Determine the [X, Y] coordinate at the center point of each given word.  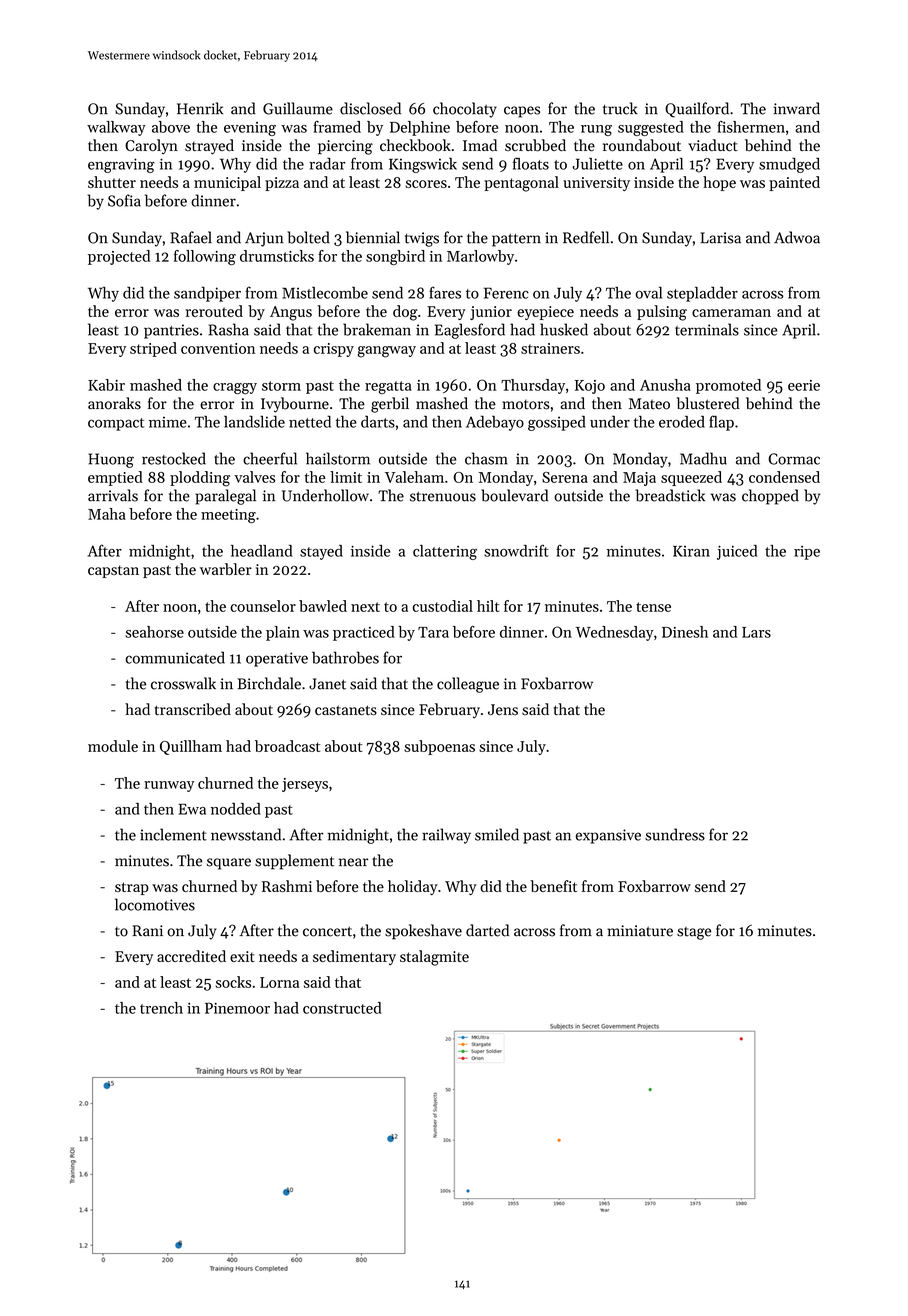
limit [346, 477]
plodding [200, 479]
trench [161, 1008]
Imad [480, 145]
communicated [175, 657]
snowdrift [516, 550]
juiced [737, 552]
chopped [770, 497]
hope [719, 183]
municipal [227, 183]
